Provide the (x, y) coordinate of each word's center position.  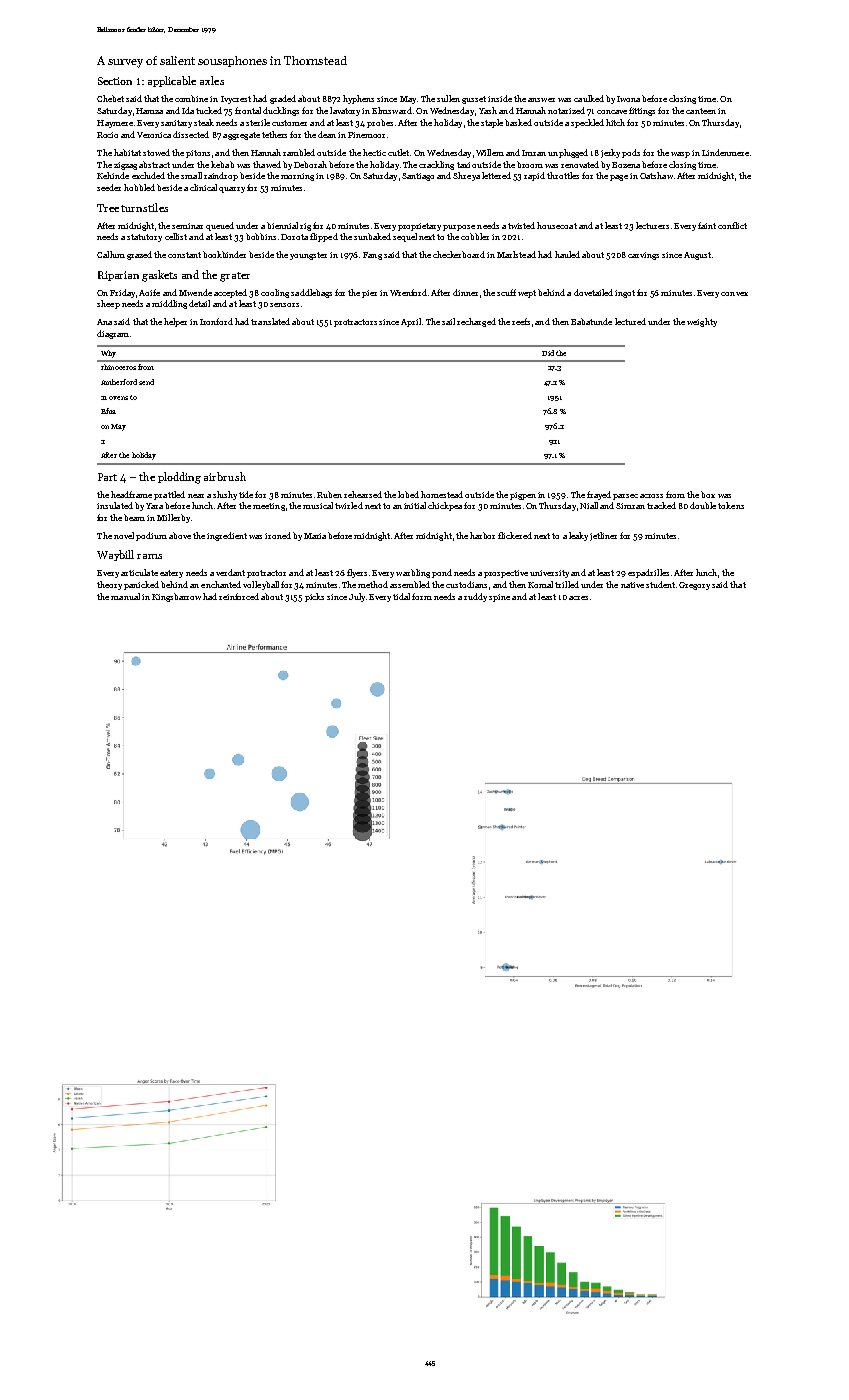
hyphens (358, 99)
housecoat (557, 225)
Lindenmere (725, 152)
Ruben (329, 494)
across (651, 496)
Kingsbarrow (176, 597)
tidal (401, 596)
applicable (172, 81)
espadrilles (648, 573)
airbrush (225, 476)
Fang (372, 256)
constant (184, 255)
